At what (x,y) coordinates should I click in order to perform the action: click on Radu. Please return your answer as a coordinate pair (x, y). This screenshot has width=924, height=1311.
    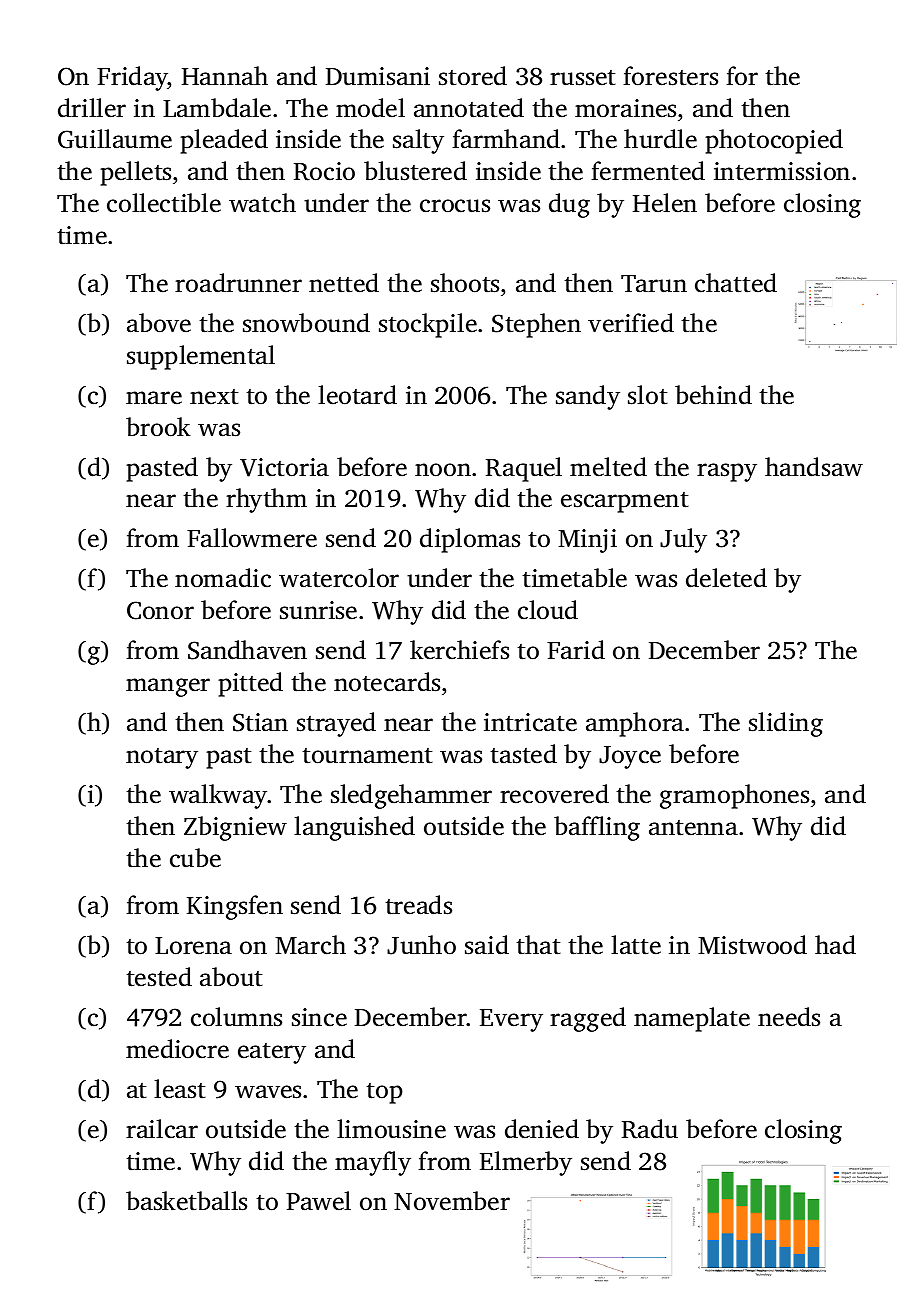
    Looking at the image, I should click on (650, 1129).
